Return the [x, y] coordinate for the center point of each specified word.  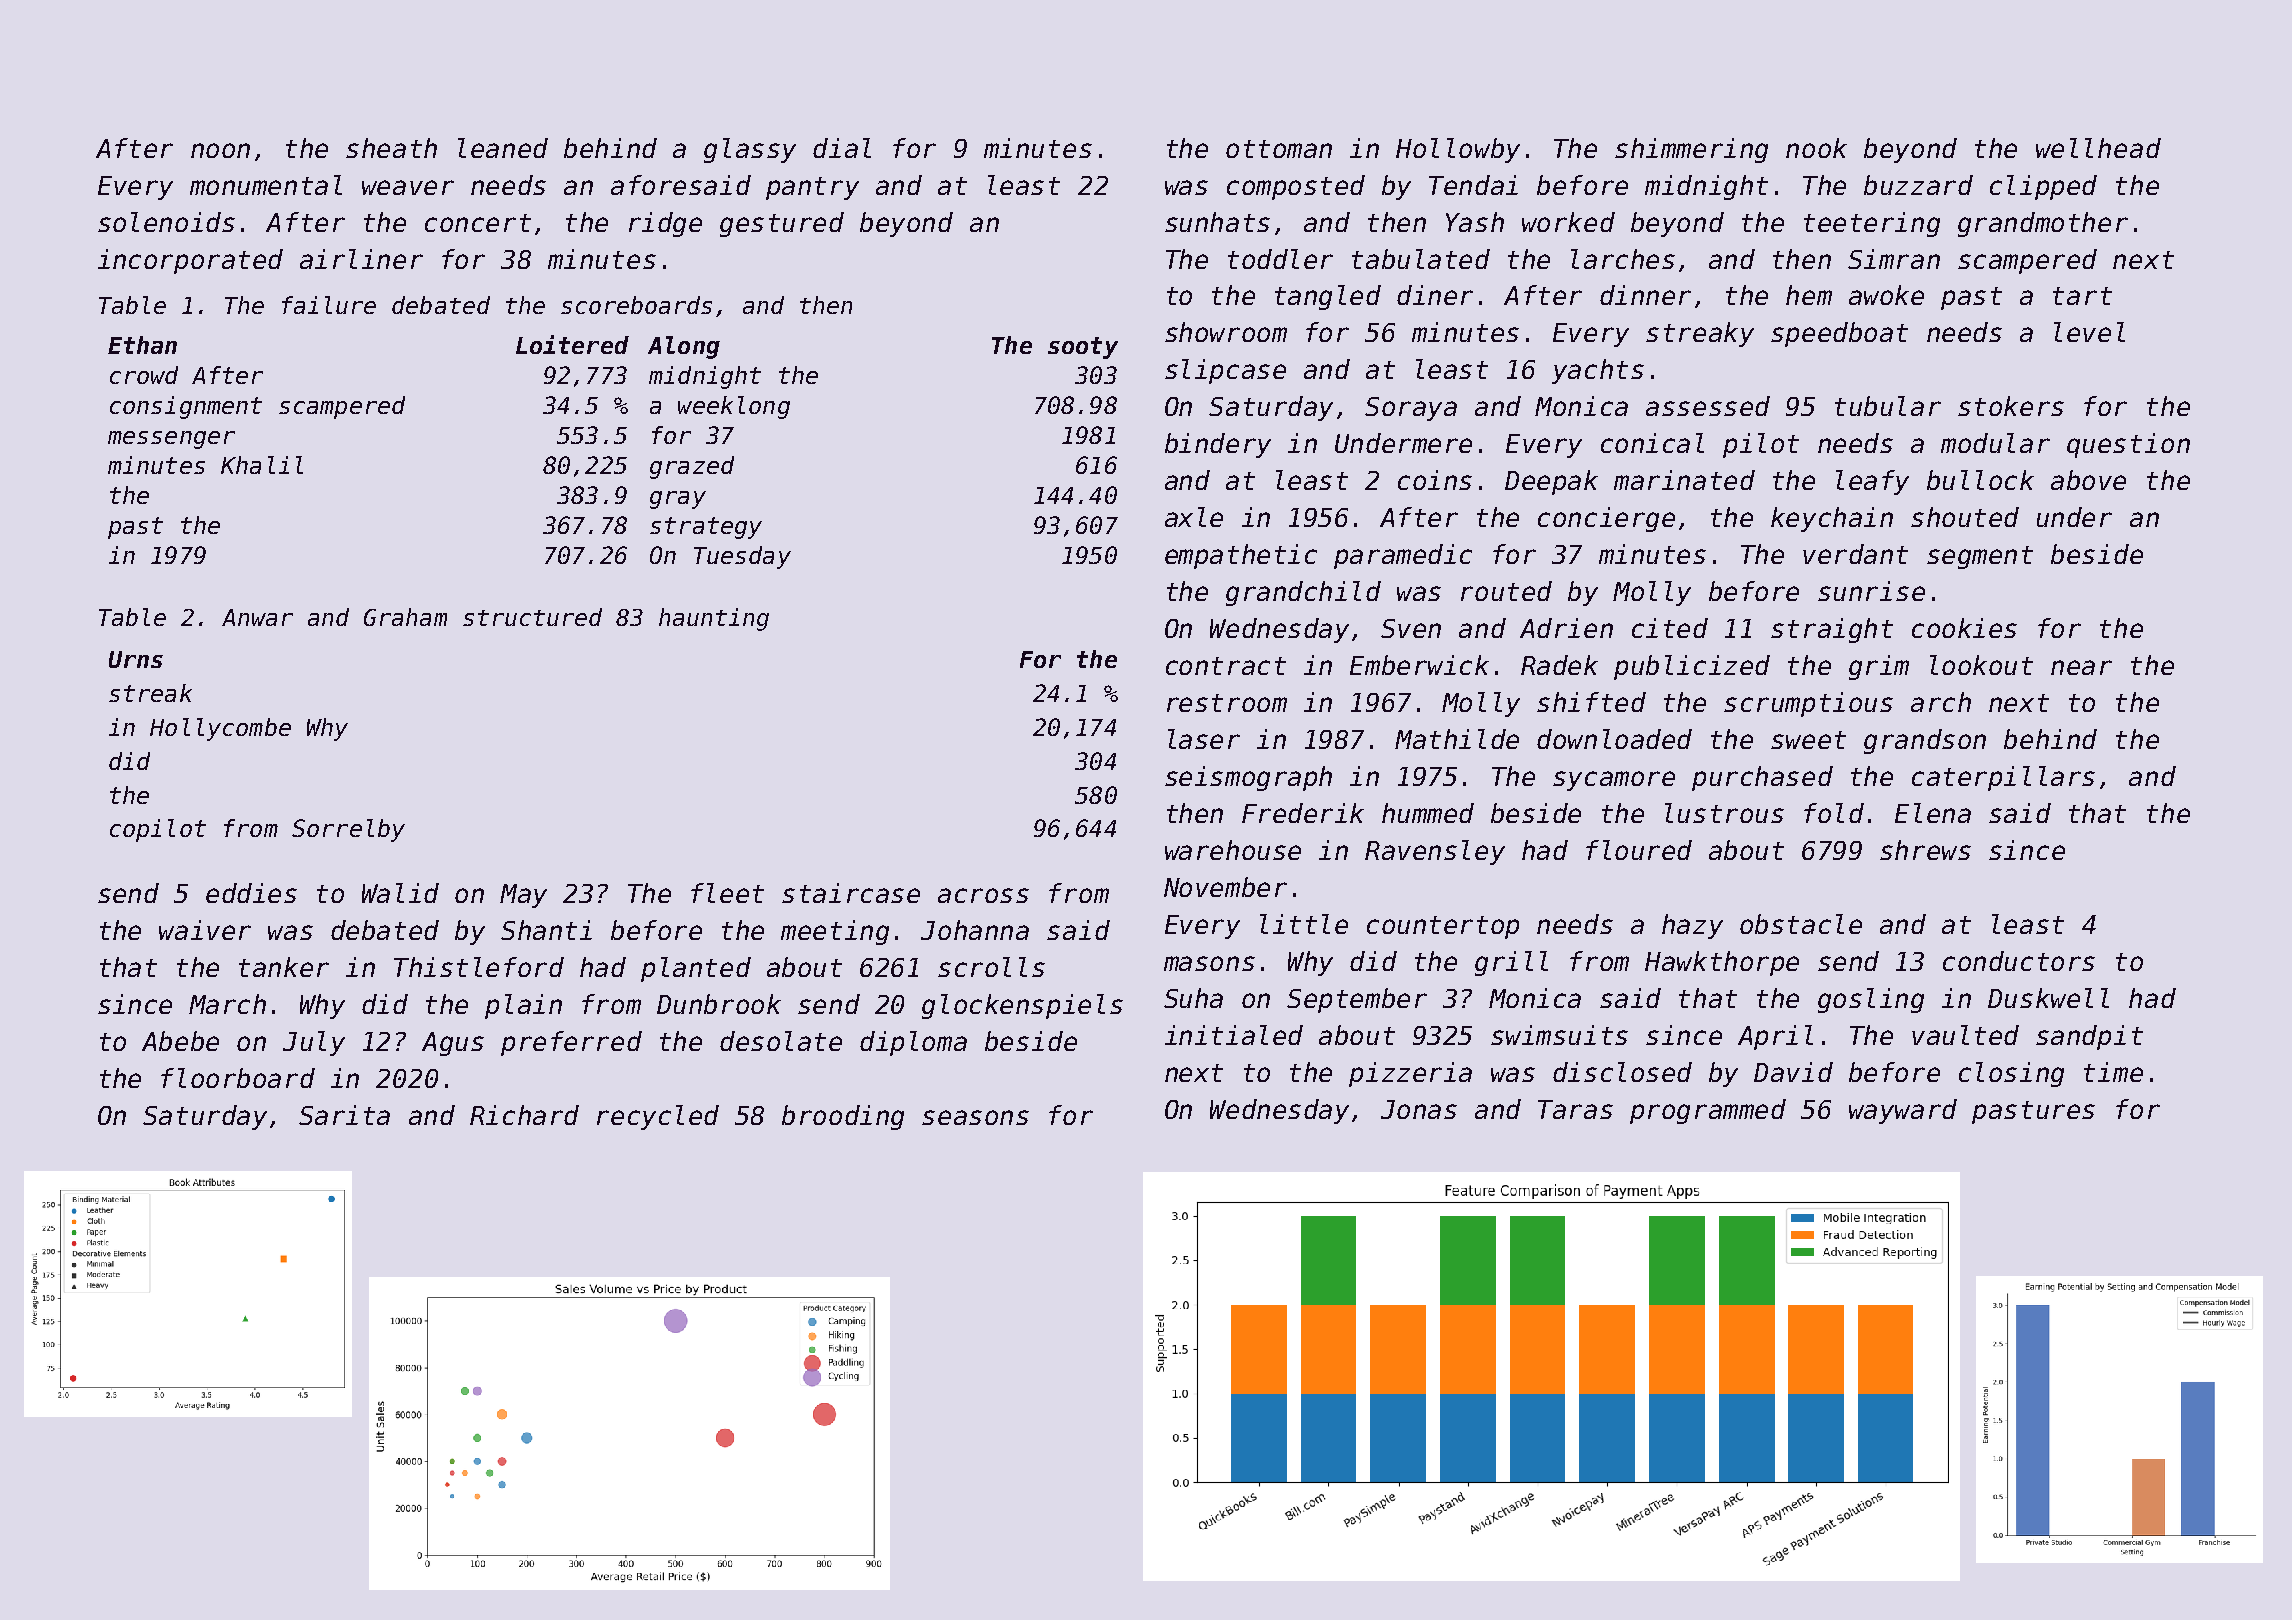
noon [220, 150]
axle [1194, 517]
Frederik [1303, 813]
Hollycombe [220, 729]
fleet [727, 893]
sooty [1083, 348]
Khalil [262, 465]
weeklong [734, 407]
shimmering [1691, 150]
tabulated [1421, 259]
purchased [1762, 778]
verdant [1855, 554]
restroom [1227, 703]
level [2089, 332]
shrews [1925, 850]
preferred [571, 1043]
